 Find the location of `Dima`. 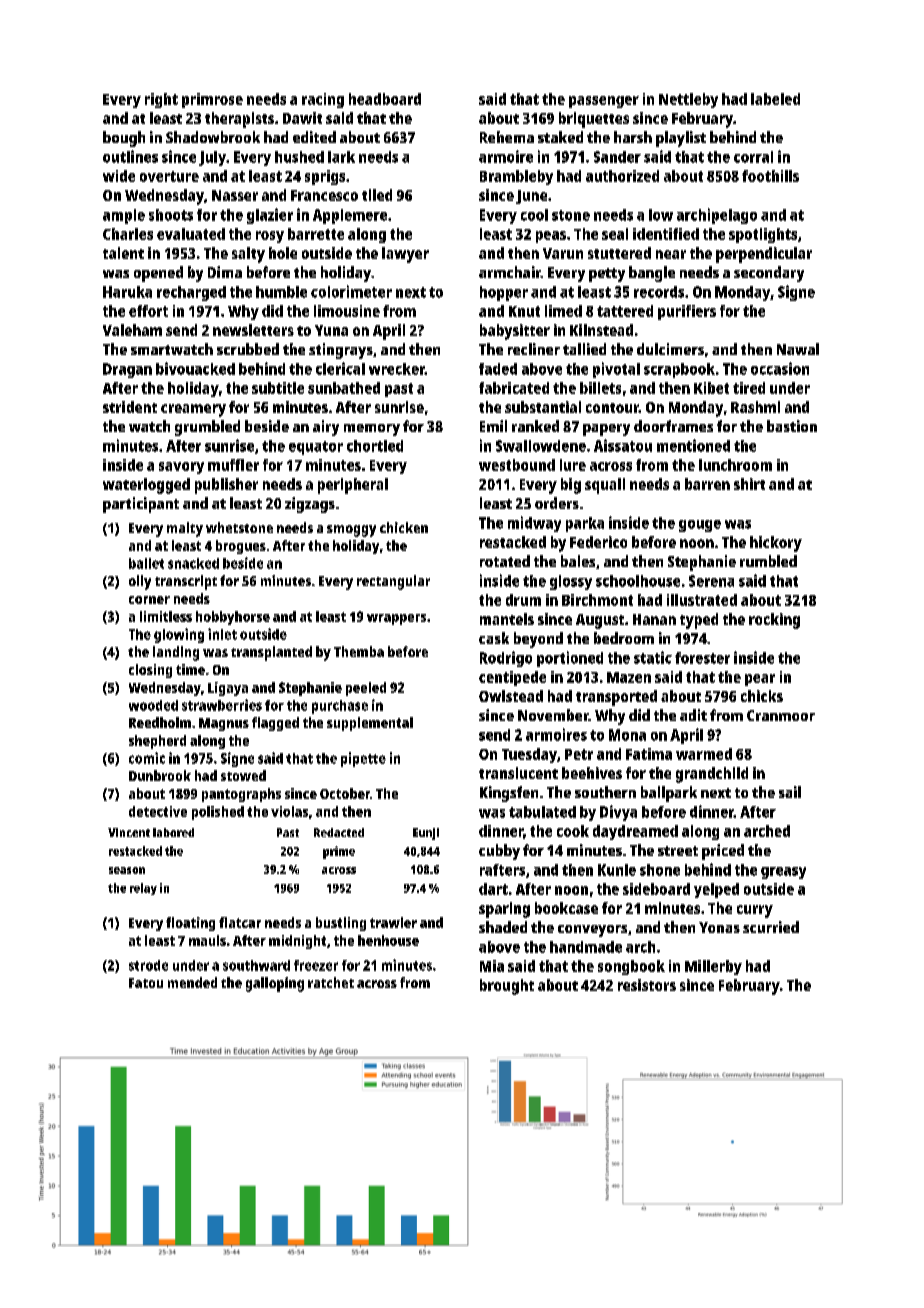

Dima is located at coordinates (225, 272).
